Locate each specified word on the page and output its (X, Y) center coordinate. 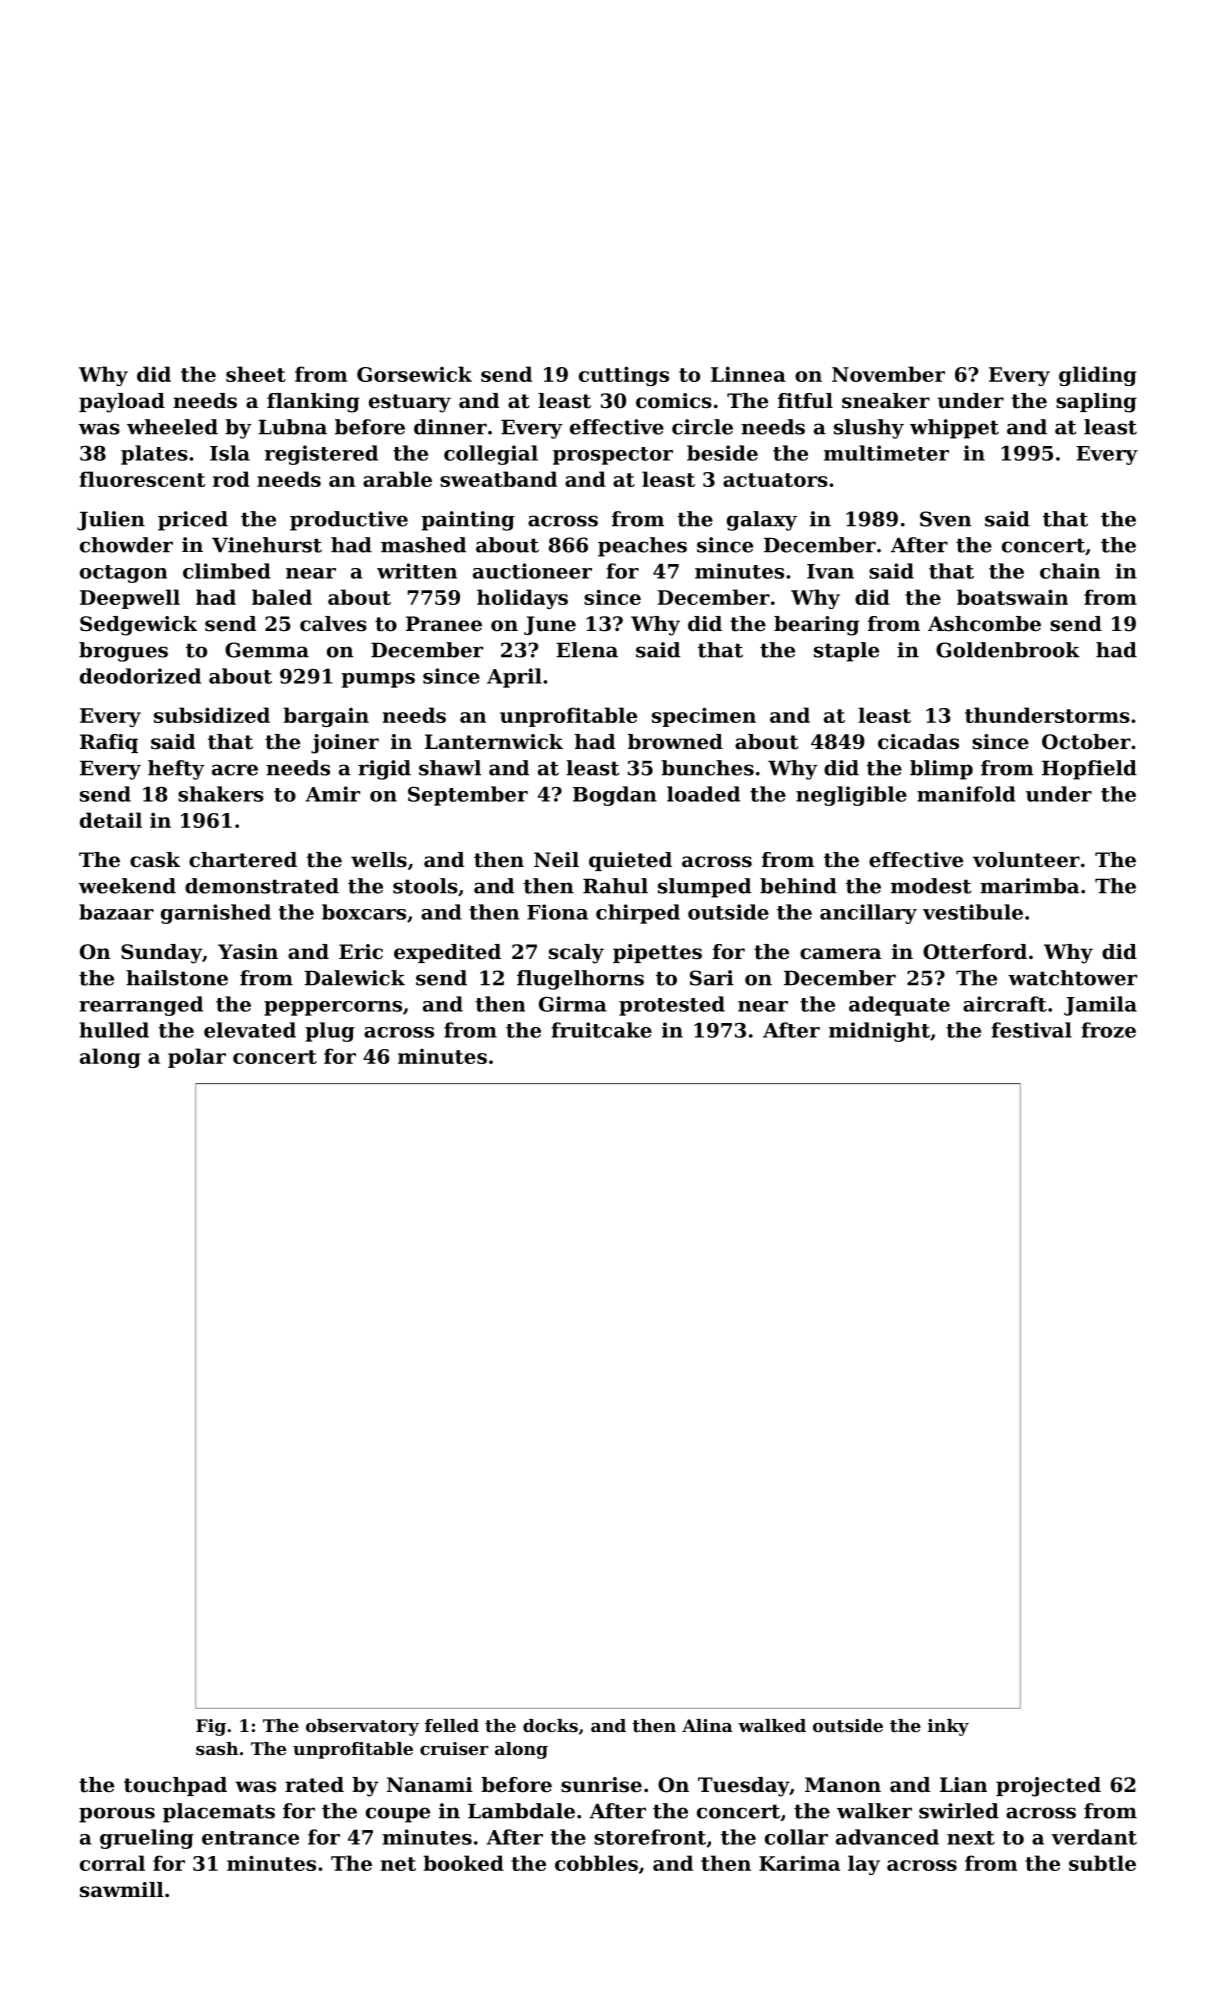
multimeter (886, 453)
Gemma (267, 650)
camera (840, 954)
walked (772, 1725)
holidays (522, 599)
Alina (707, 1725)
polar (197, 1058)
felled (452, 1725)
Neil (556, 860)
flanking (313, 403)
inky (948, 1727)
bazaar (116, 912)
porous (117, 1815)
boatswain (1012, 597)
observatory (362, 1727)
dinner (450, 427)
